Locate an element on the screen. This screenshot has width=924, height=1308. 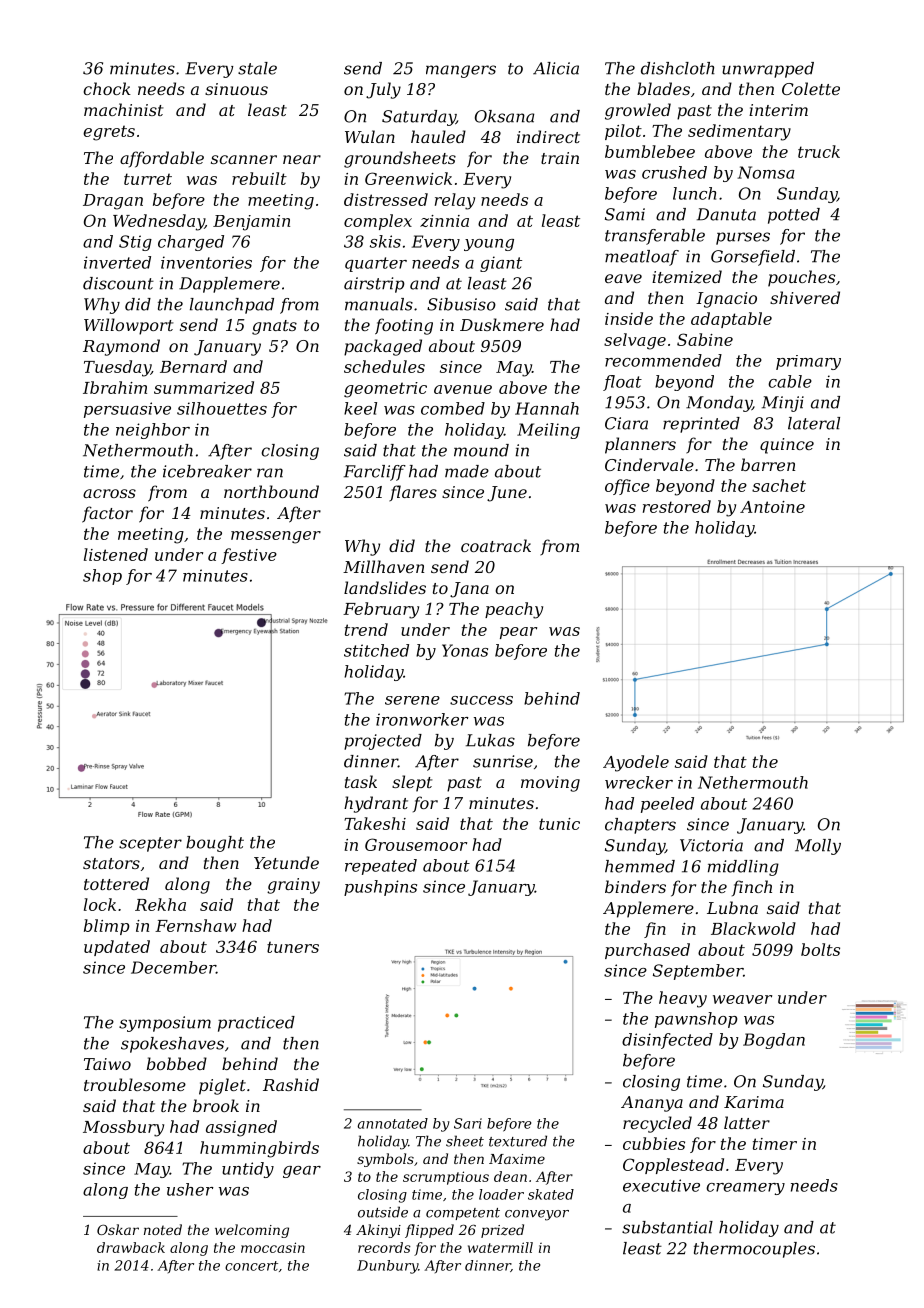
stators is located at coordinates (111, 863).
